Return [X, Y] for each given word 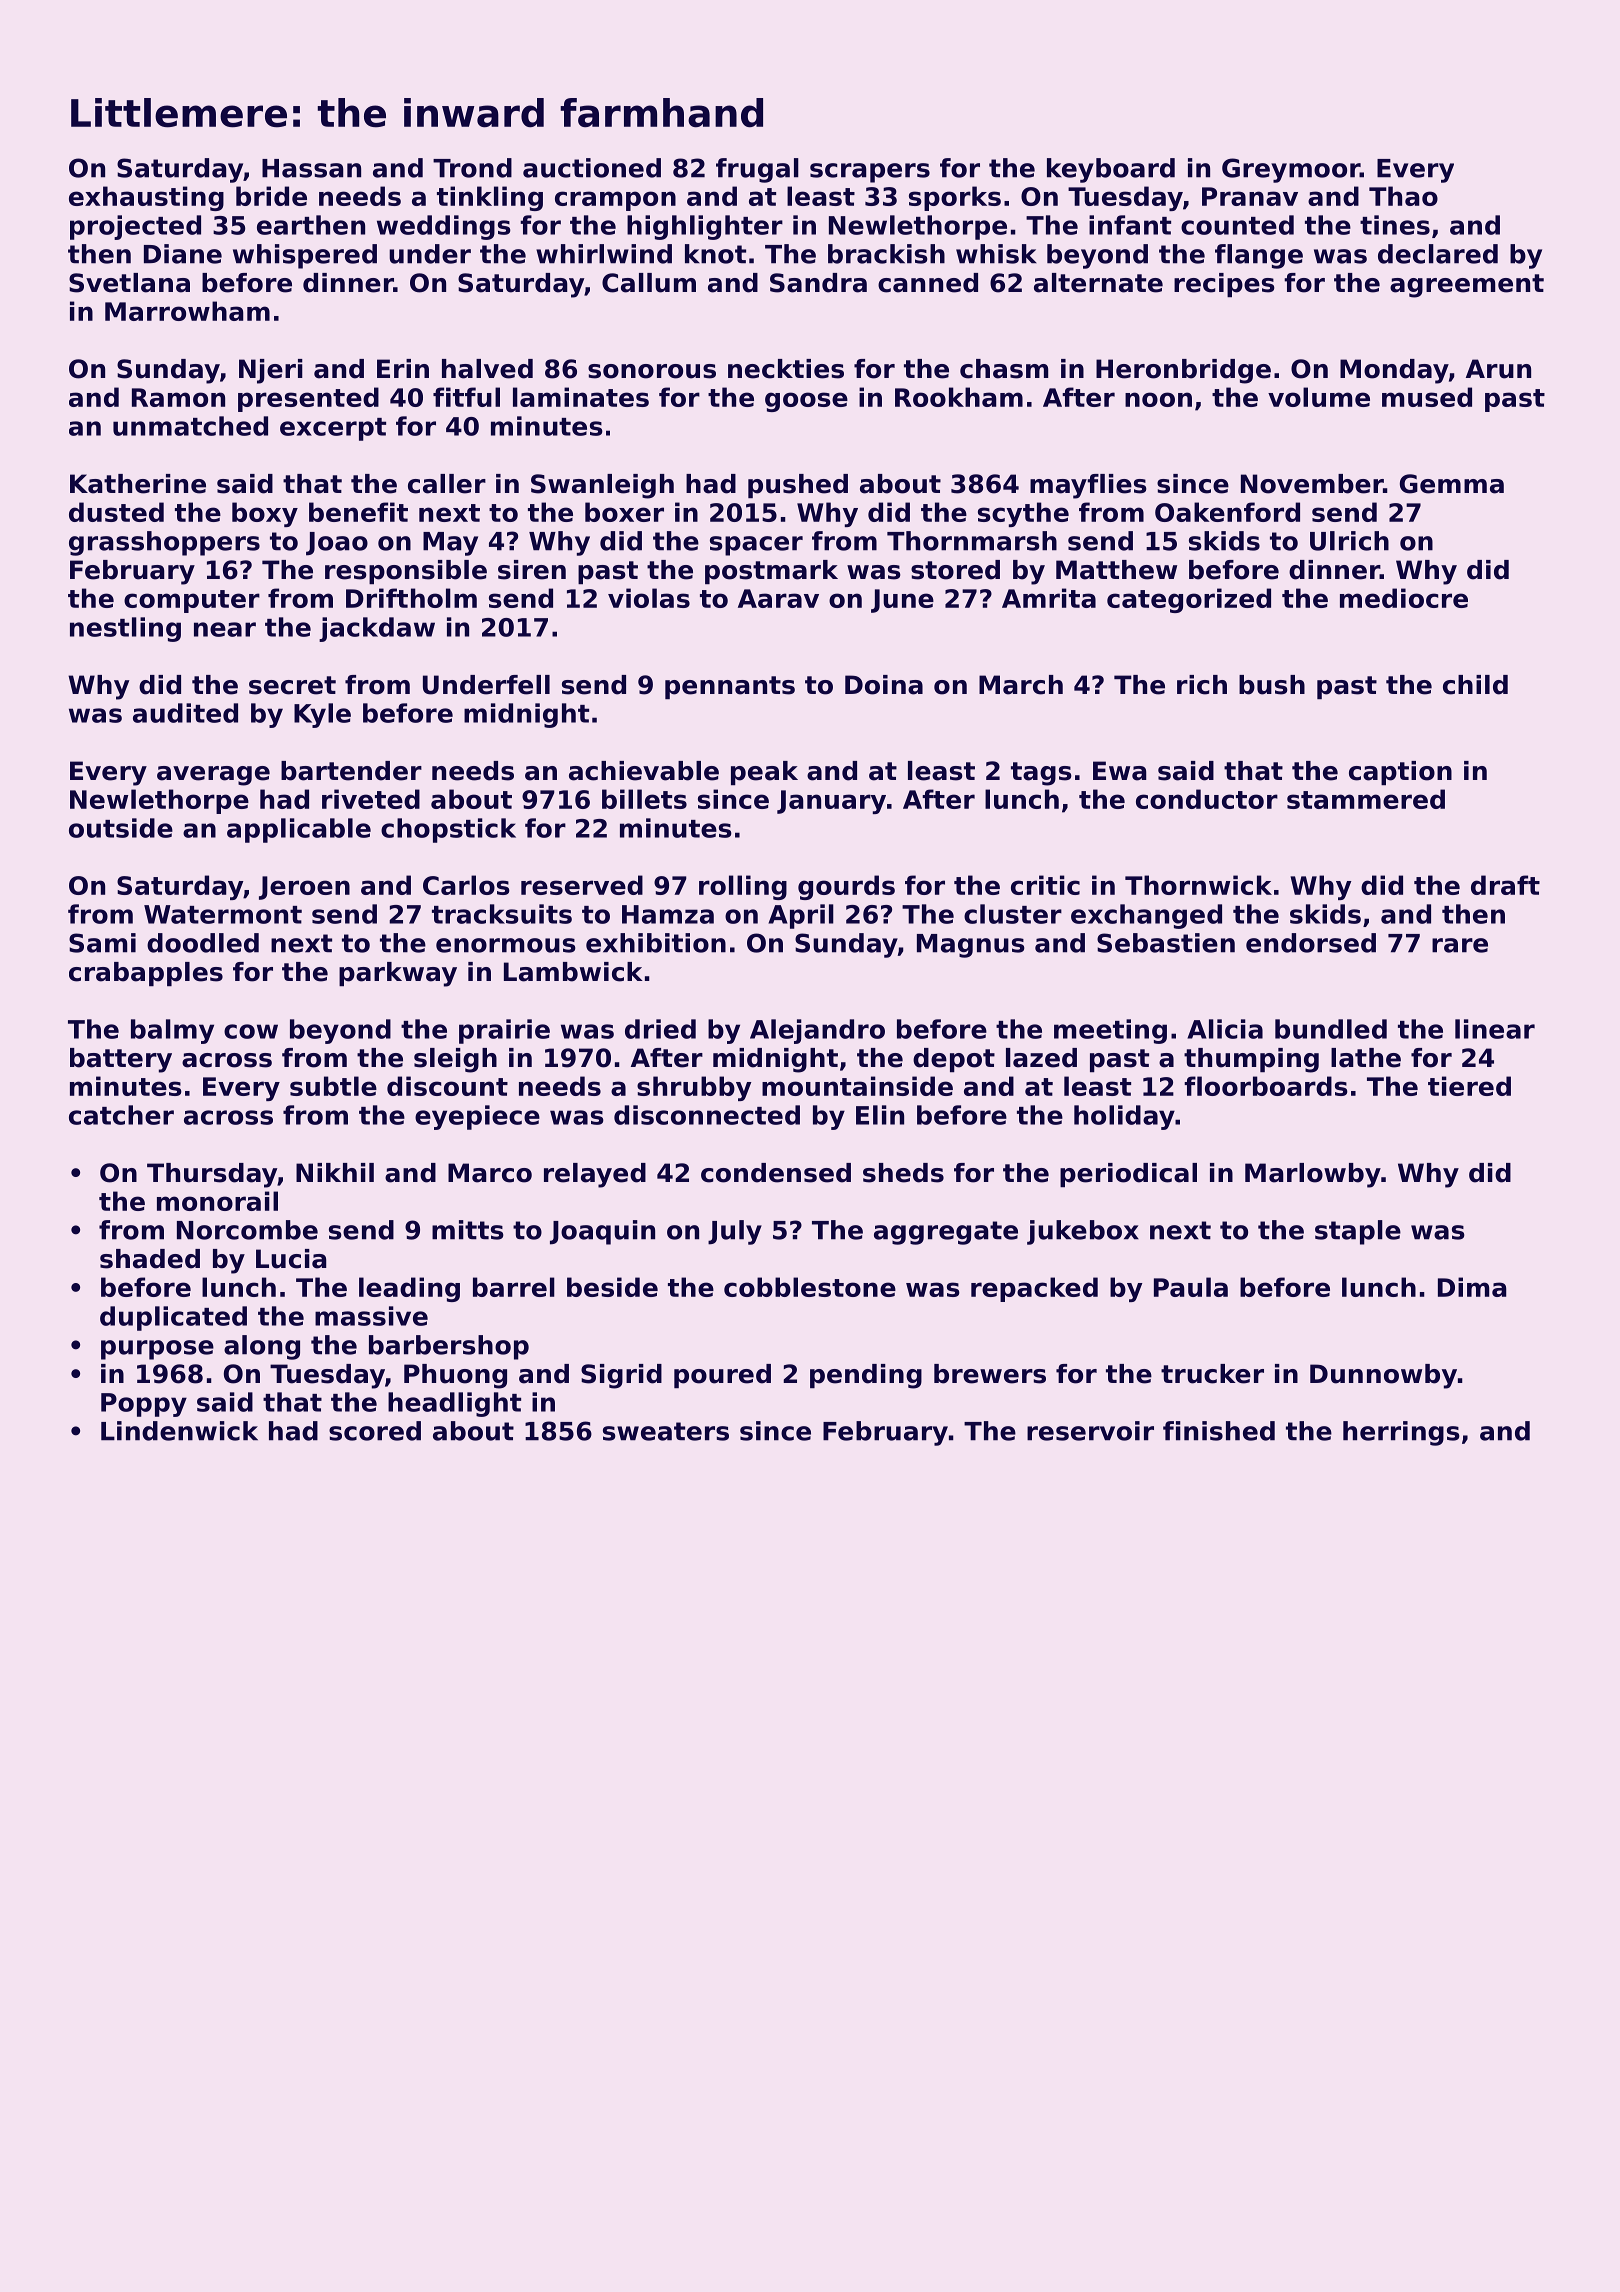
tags [1041, 774]
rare [1460, 945]
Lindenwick [179, 1431]
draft [1505, 885]
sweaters [666, 1431]
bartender [351, 771]
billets [644, 799]
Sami [102, 943]
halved [487, 369]
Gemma [1452, 484]
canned [928, 283]
